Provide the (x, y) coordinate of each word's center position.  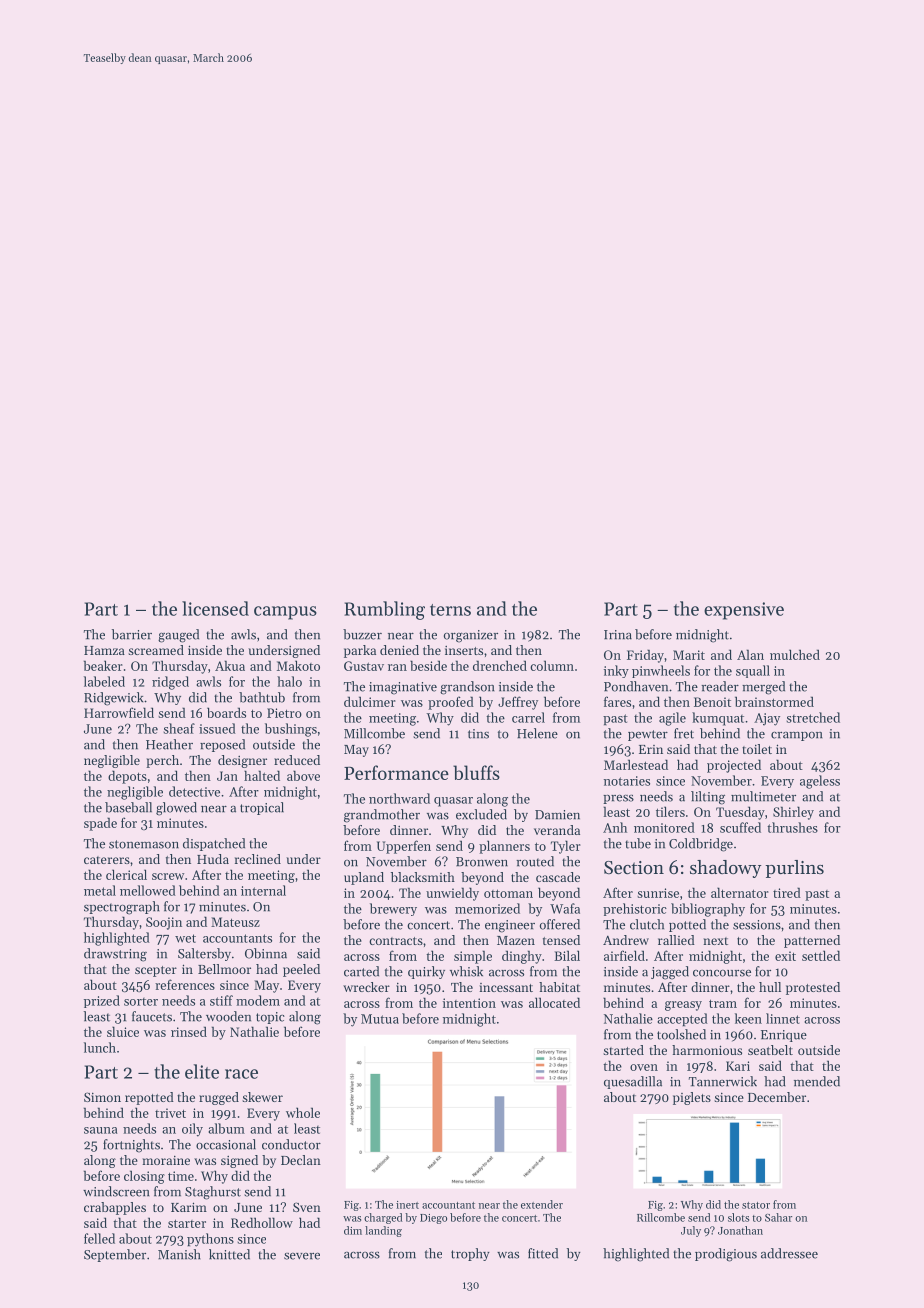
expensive (744, 611)
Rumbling (384, 610)
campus (285, 613)
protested (813, 988)
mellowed (148, 890)
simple (473, 957)
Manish (179, 1254)
